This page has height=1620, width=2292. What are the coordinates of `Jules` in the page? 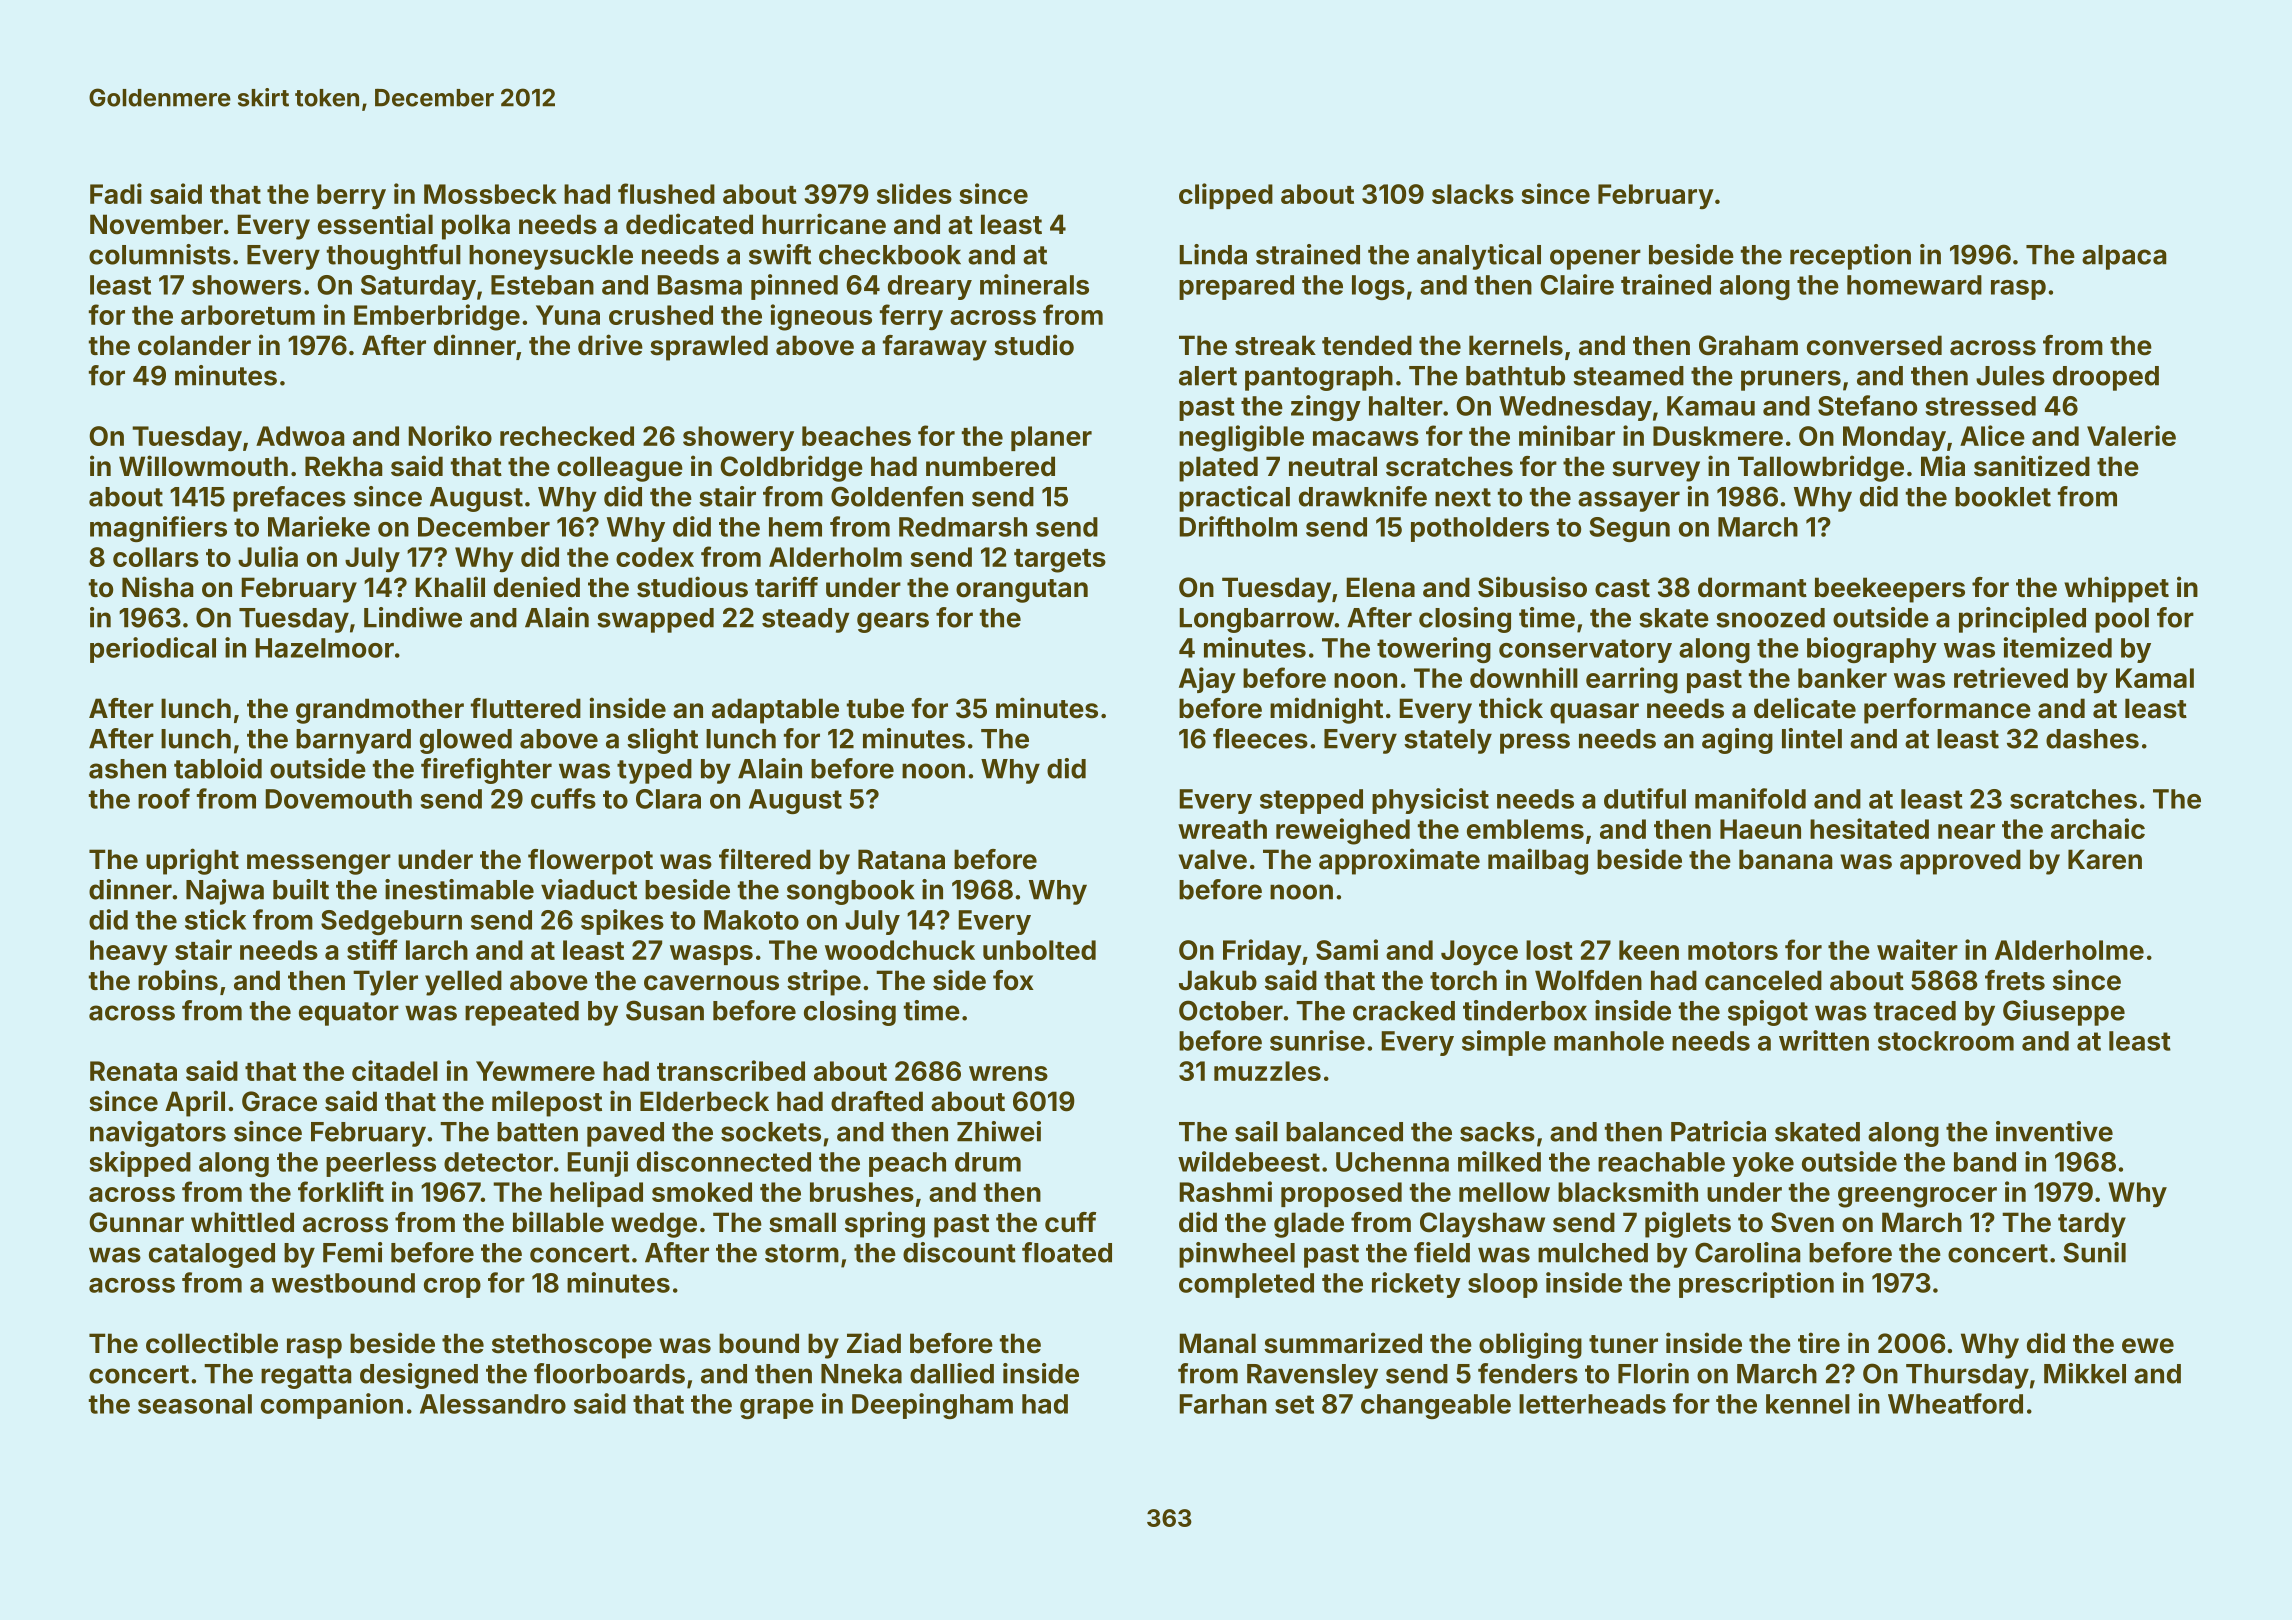 It's located at (2010, 376).
